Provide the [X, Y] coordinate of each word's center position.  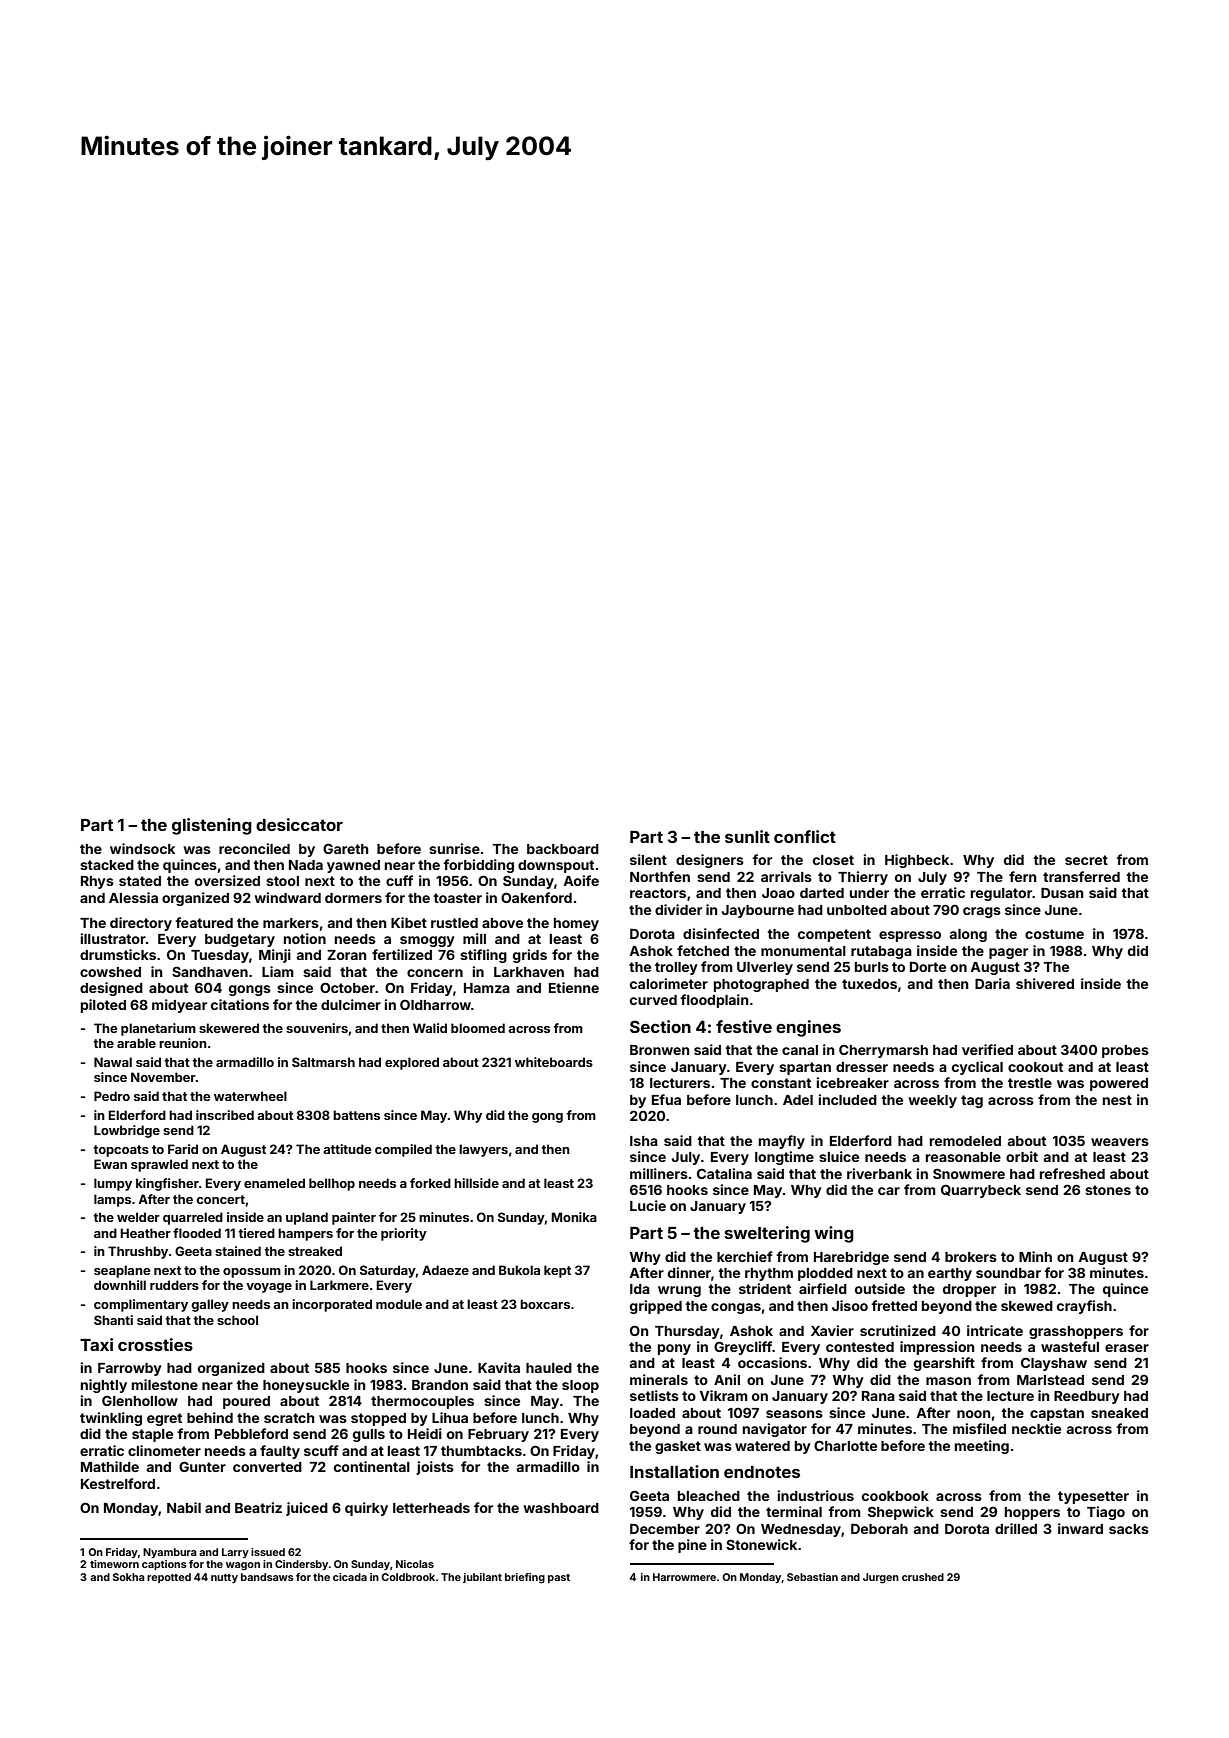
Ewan [110, 1164]
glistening [212, 826]
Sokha [129, 1577]
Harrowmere [684, 1577]
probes [1125, 1051]
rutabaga [881, 952]
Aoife [581, 880]
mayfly [782, 1142]
